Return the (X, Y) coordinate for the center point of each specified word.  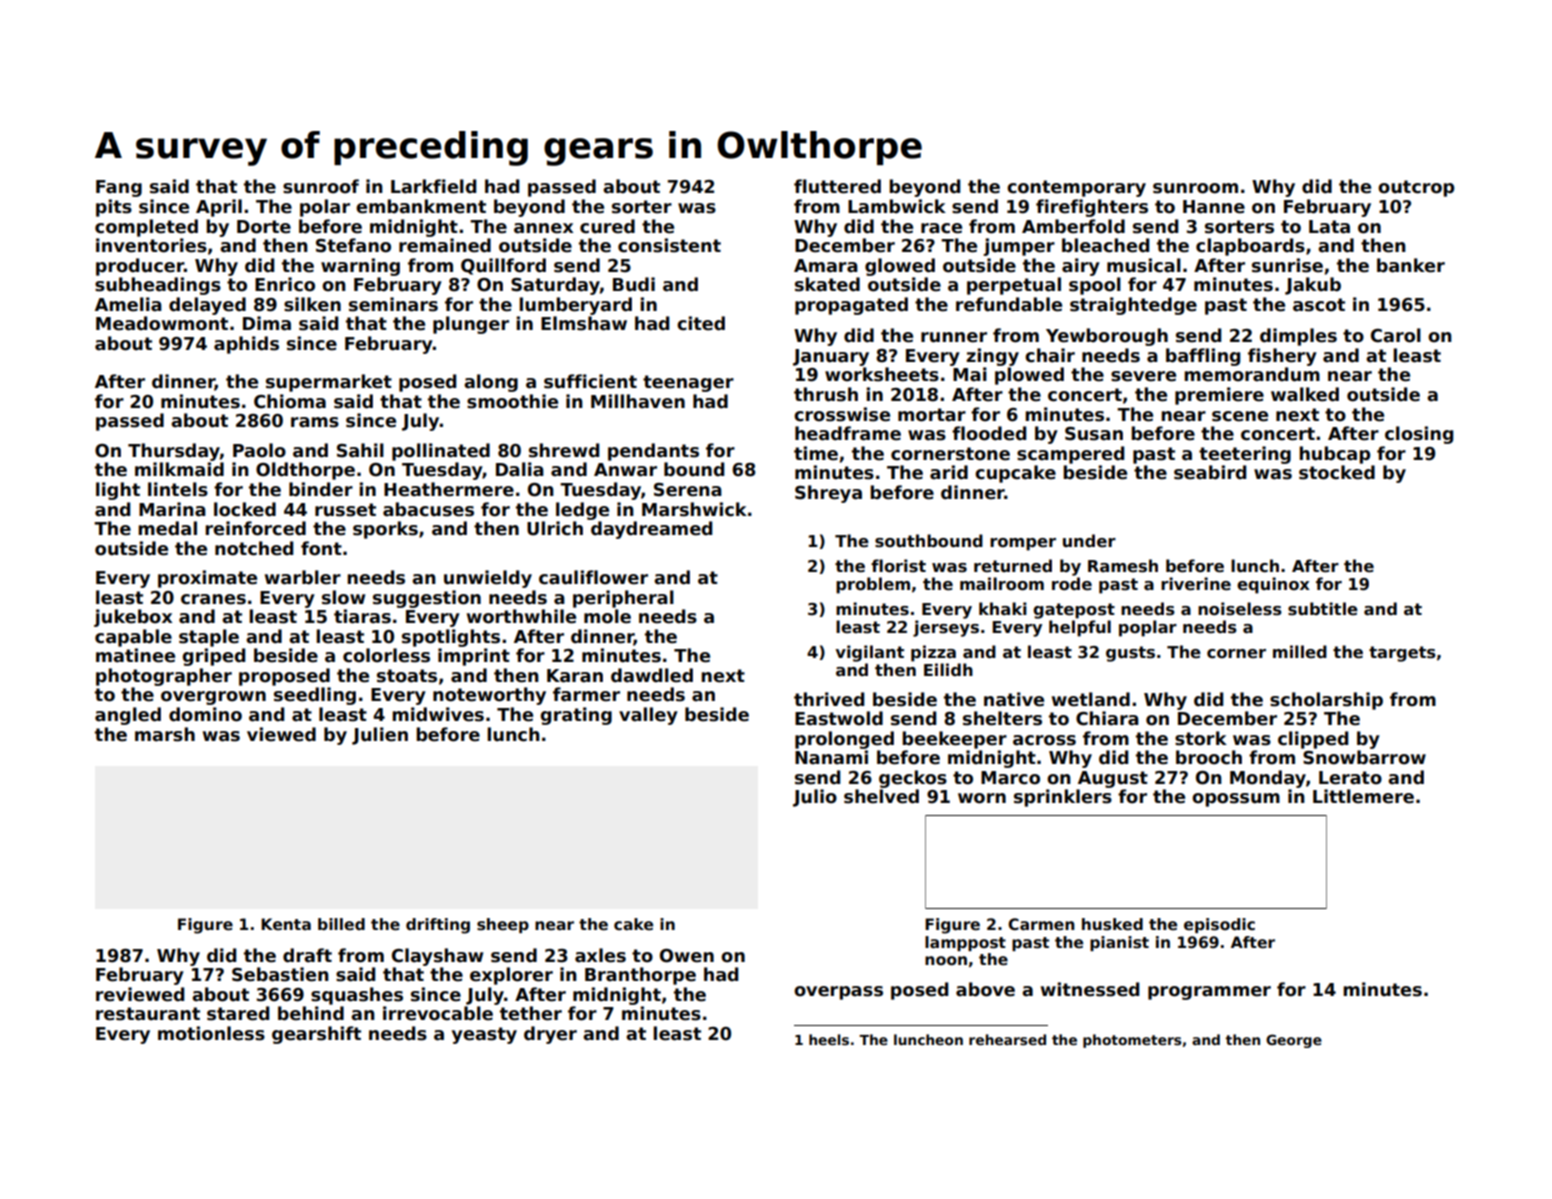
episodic (1219, 925)
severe (1143, 376)
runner (954, 337)
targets (1402, 654)
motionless (211, 1033)
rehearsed (1007, 1039)
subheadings (158, 286)
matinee (135, 655)
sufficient (590, 381)
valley (648, 716)
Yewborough (1107, 337)
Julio (815, 798)
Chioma (290, 401)
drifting (438, 926)
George (1294, 1041)
